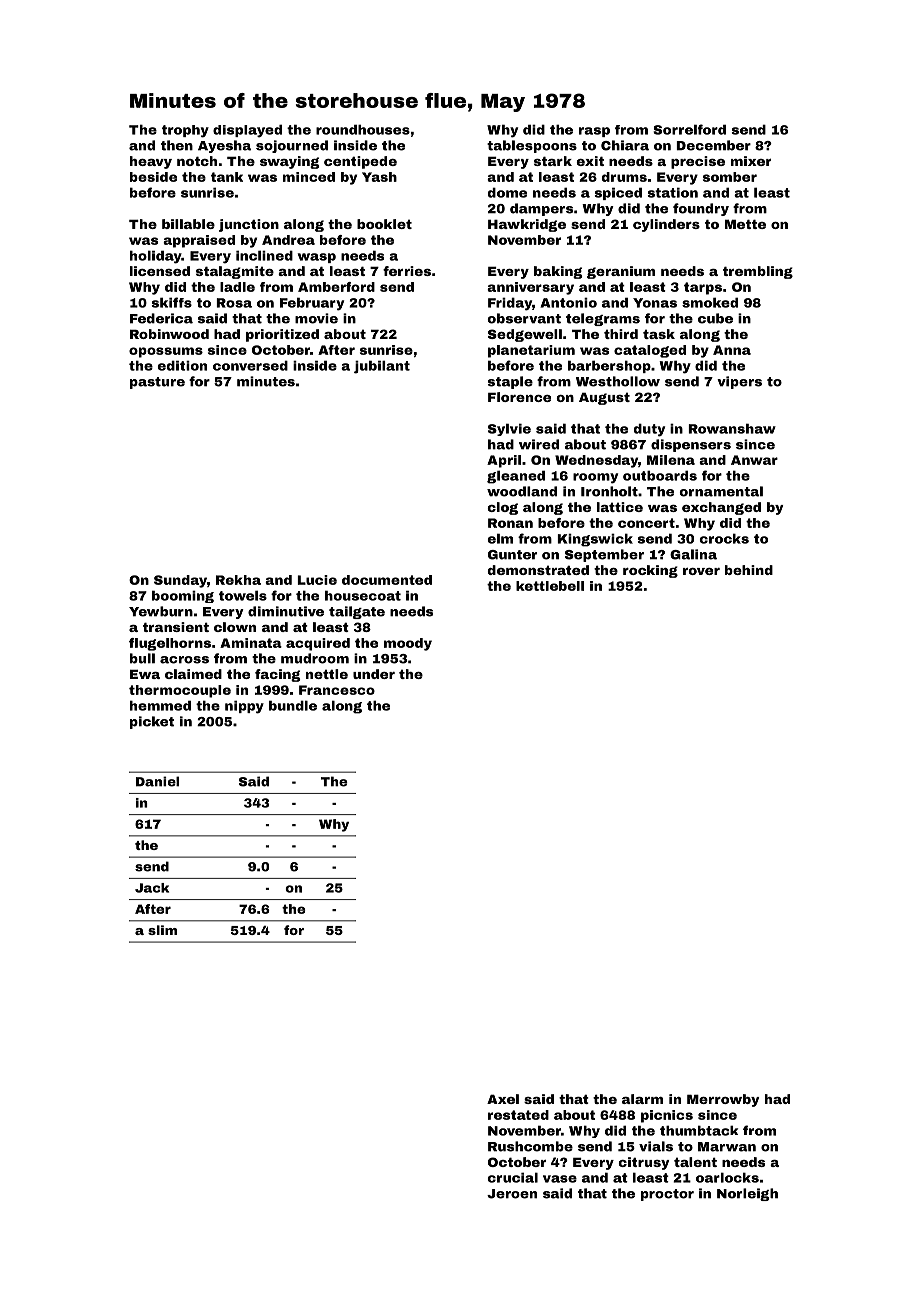  I want to click on pasture, so click(157, 383).
